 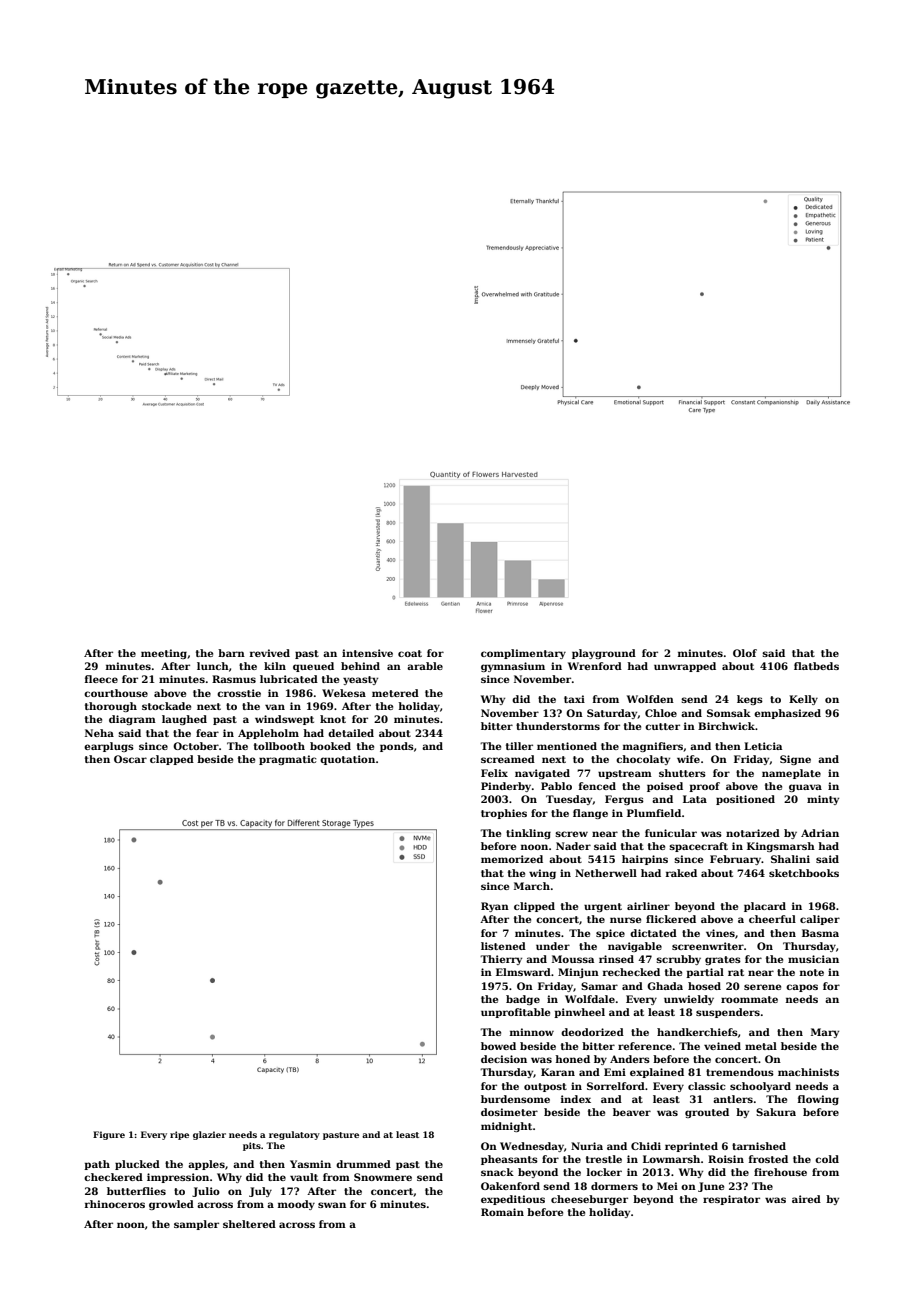 What do you see at coordinates (495, 907) in the document?
I see `Ryan` at bounding box center [495, 907].
